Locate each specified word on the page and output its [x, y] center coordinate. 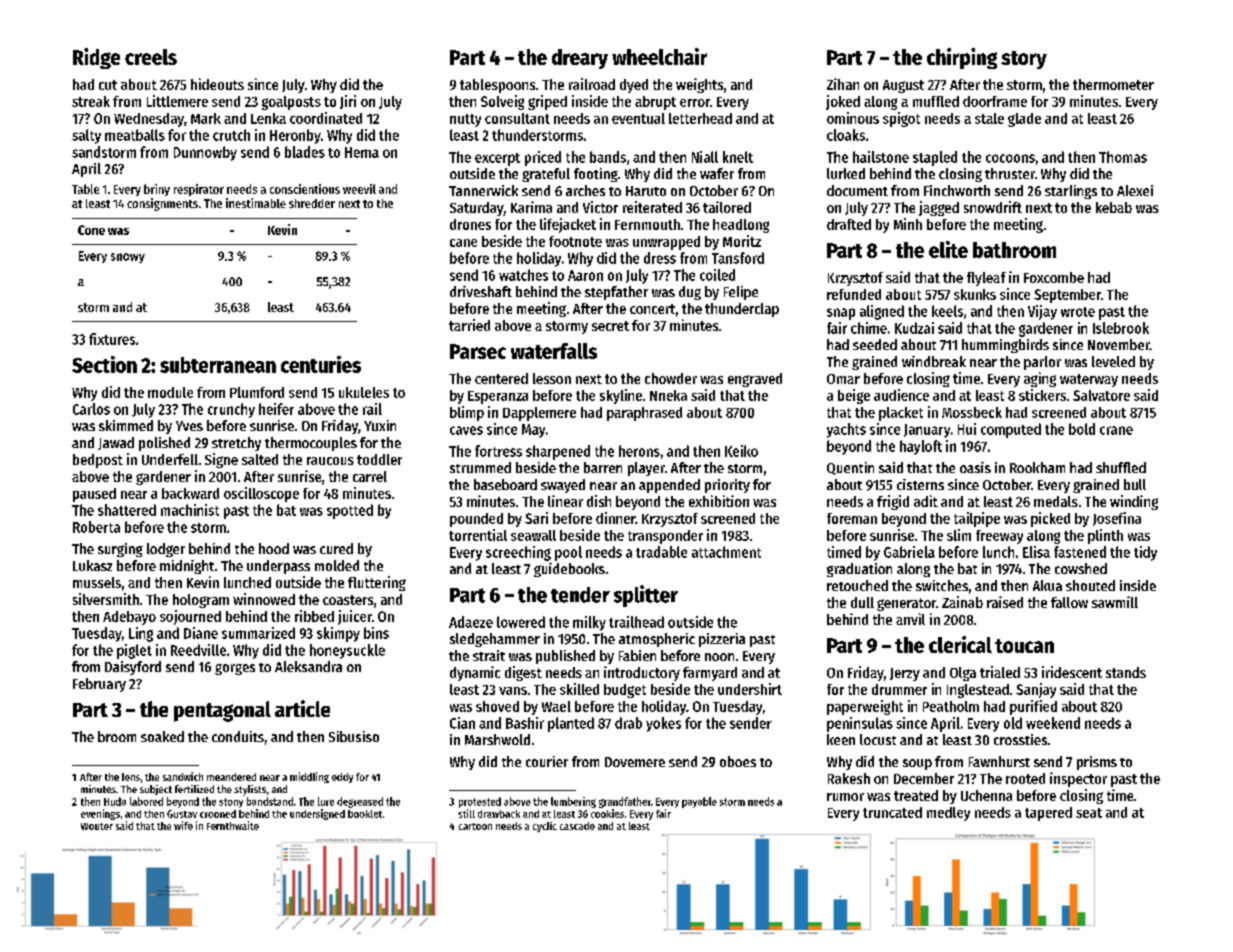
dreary [580, 59]
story [1024, 60]
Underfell [170, 459]
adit [926, 501]
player [646, 469]
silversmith [106, 599]
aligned [882, 312]
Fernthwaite [233, 825]
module [170, 392]
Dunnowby [205, 153]
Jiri [348, 102]
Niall [705, 157]
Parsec [478, 351]
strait [489, 655]
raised [1005, 602]
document [857, 190]
